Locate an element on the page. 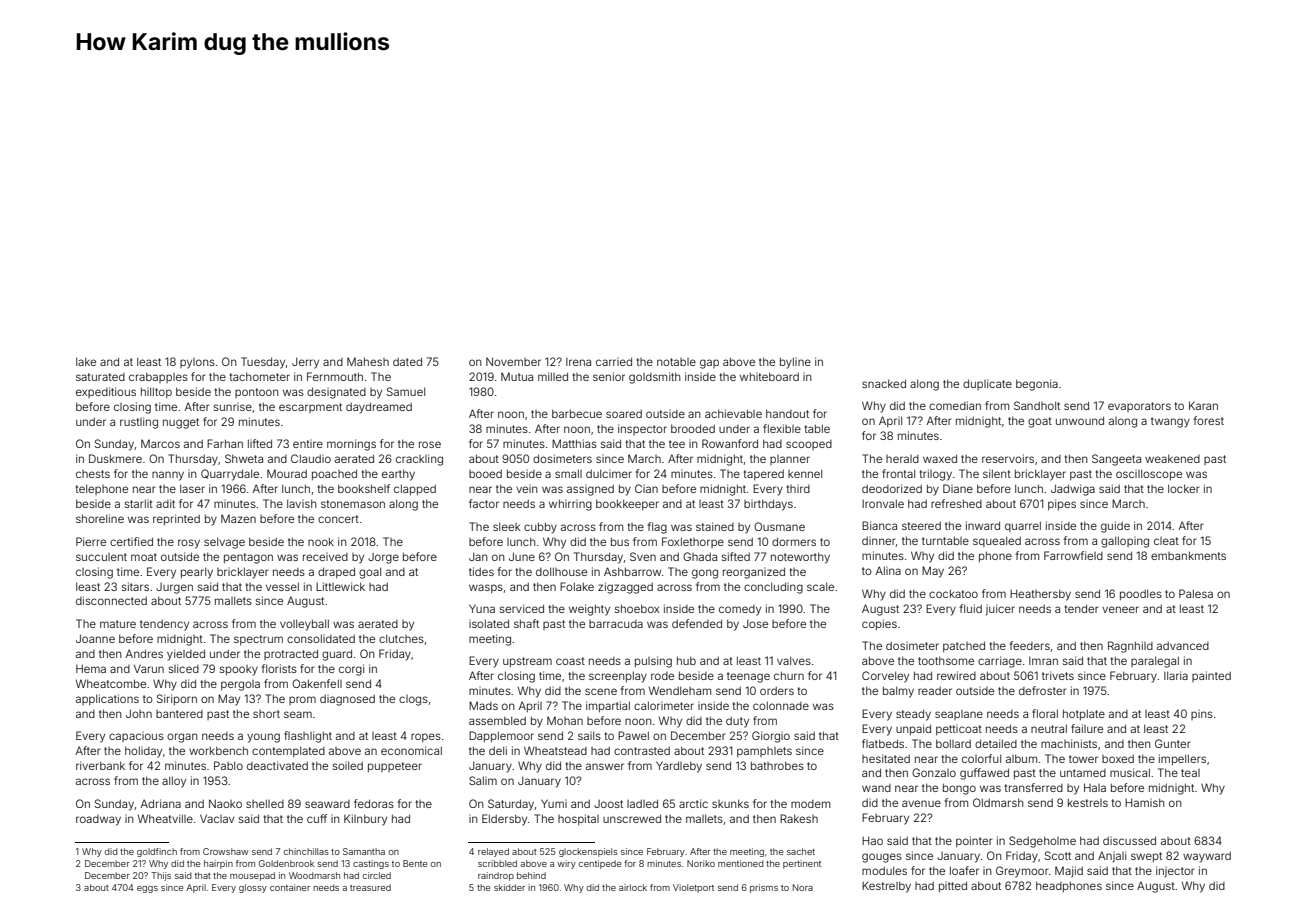  Violetport is located at coordinates (693, 888).
